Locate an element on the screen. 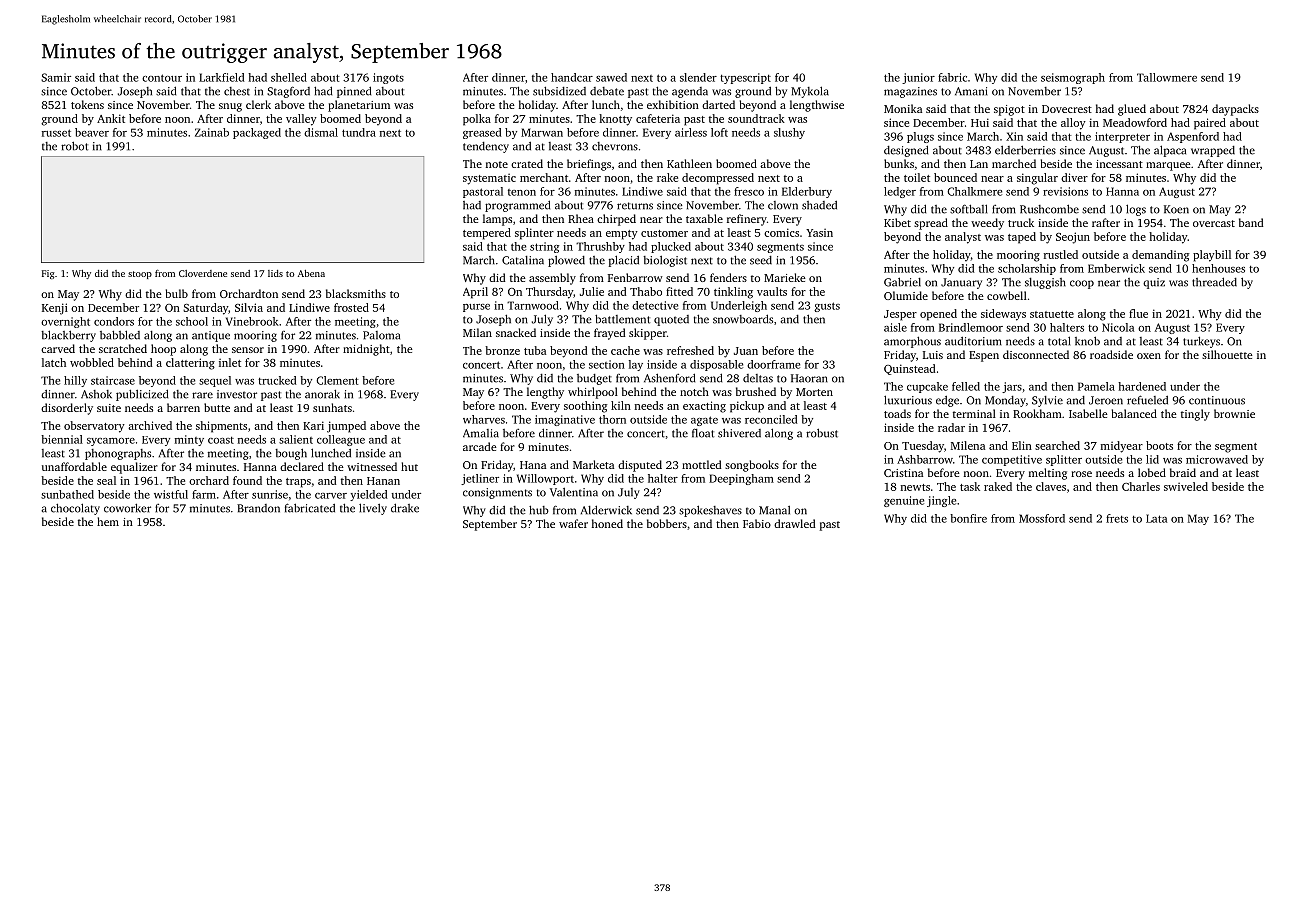 The image size is (1308, 924). seismograph is located at coordinates (1073, 78).
